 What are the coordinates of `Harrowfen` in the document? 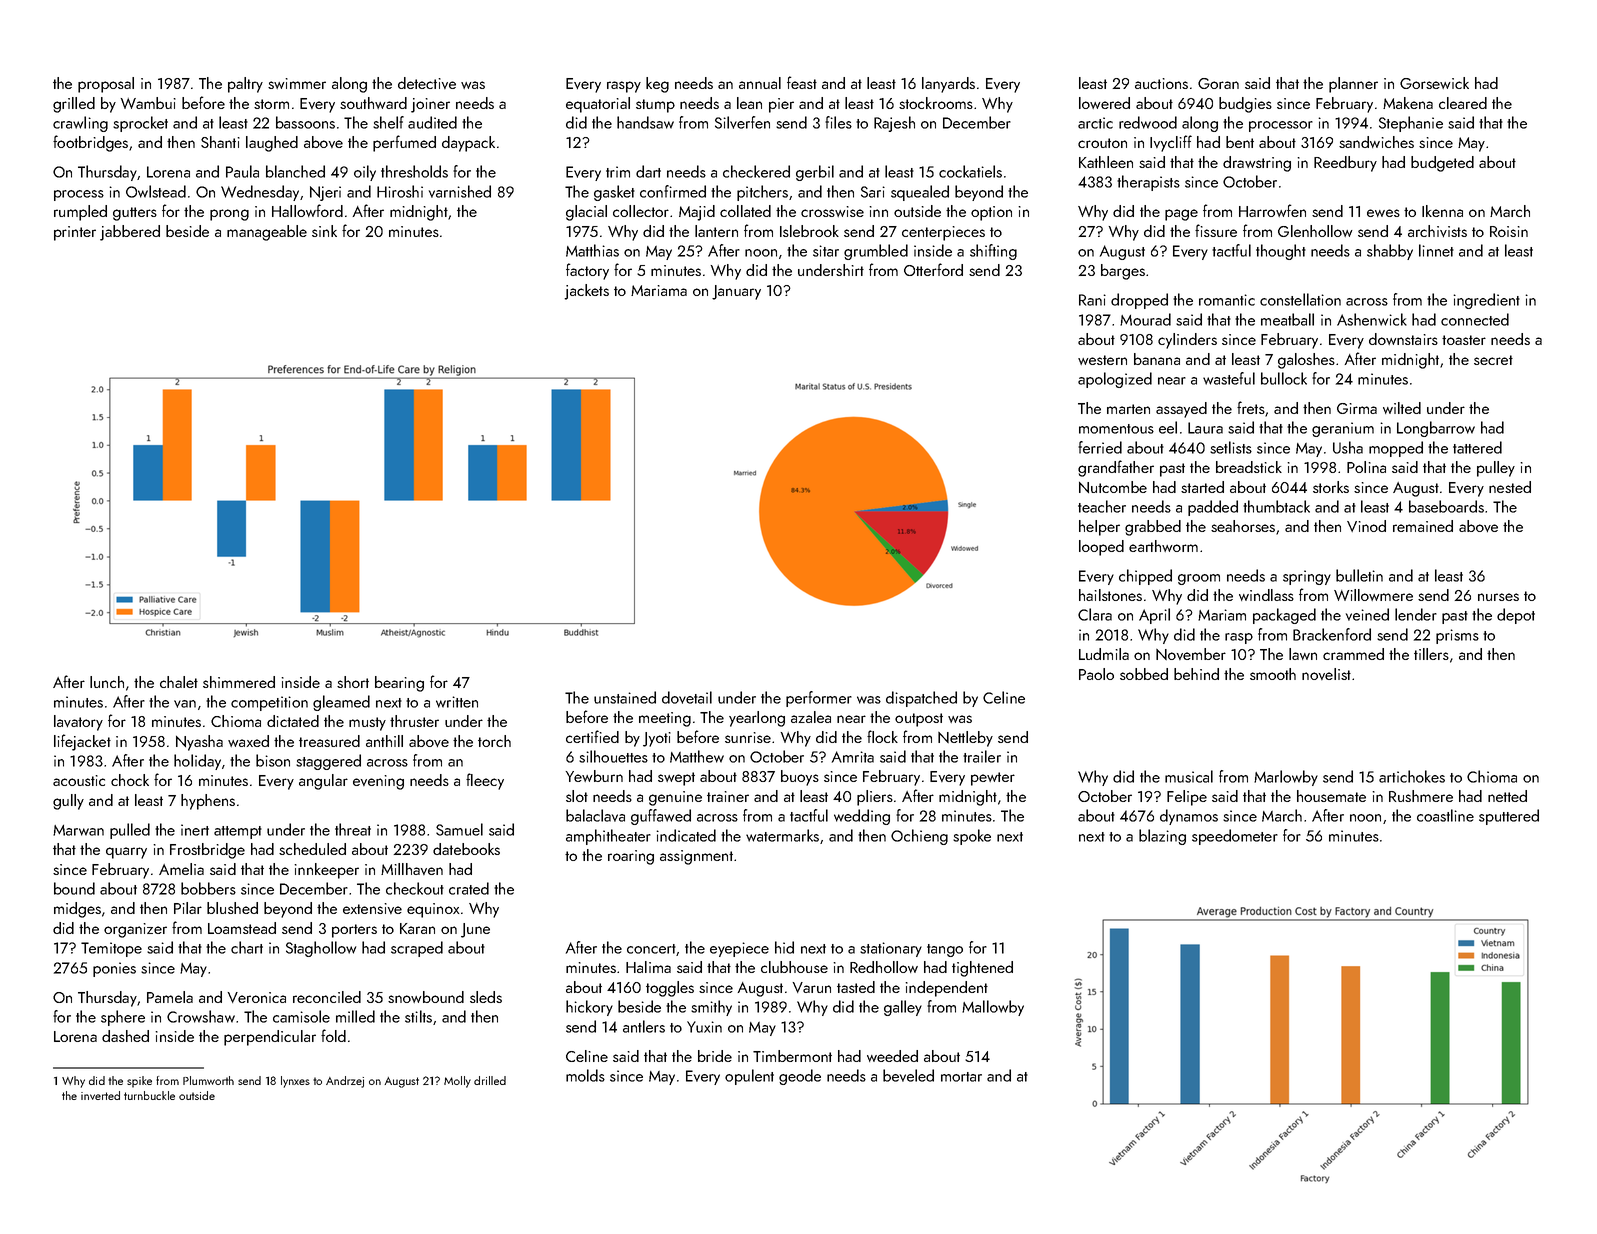 It's located at (1272, 210).
